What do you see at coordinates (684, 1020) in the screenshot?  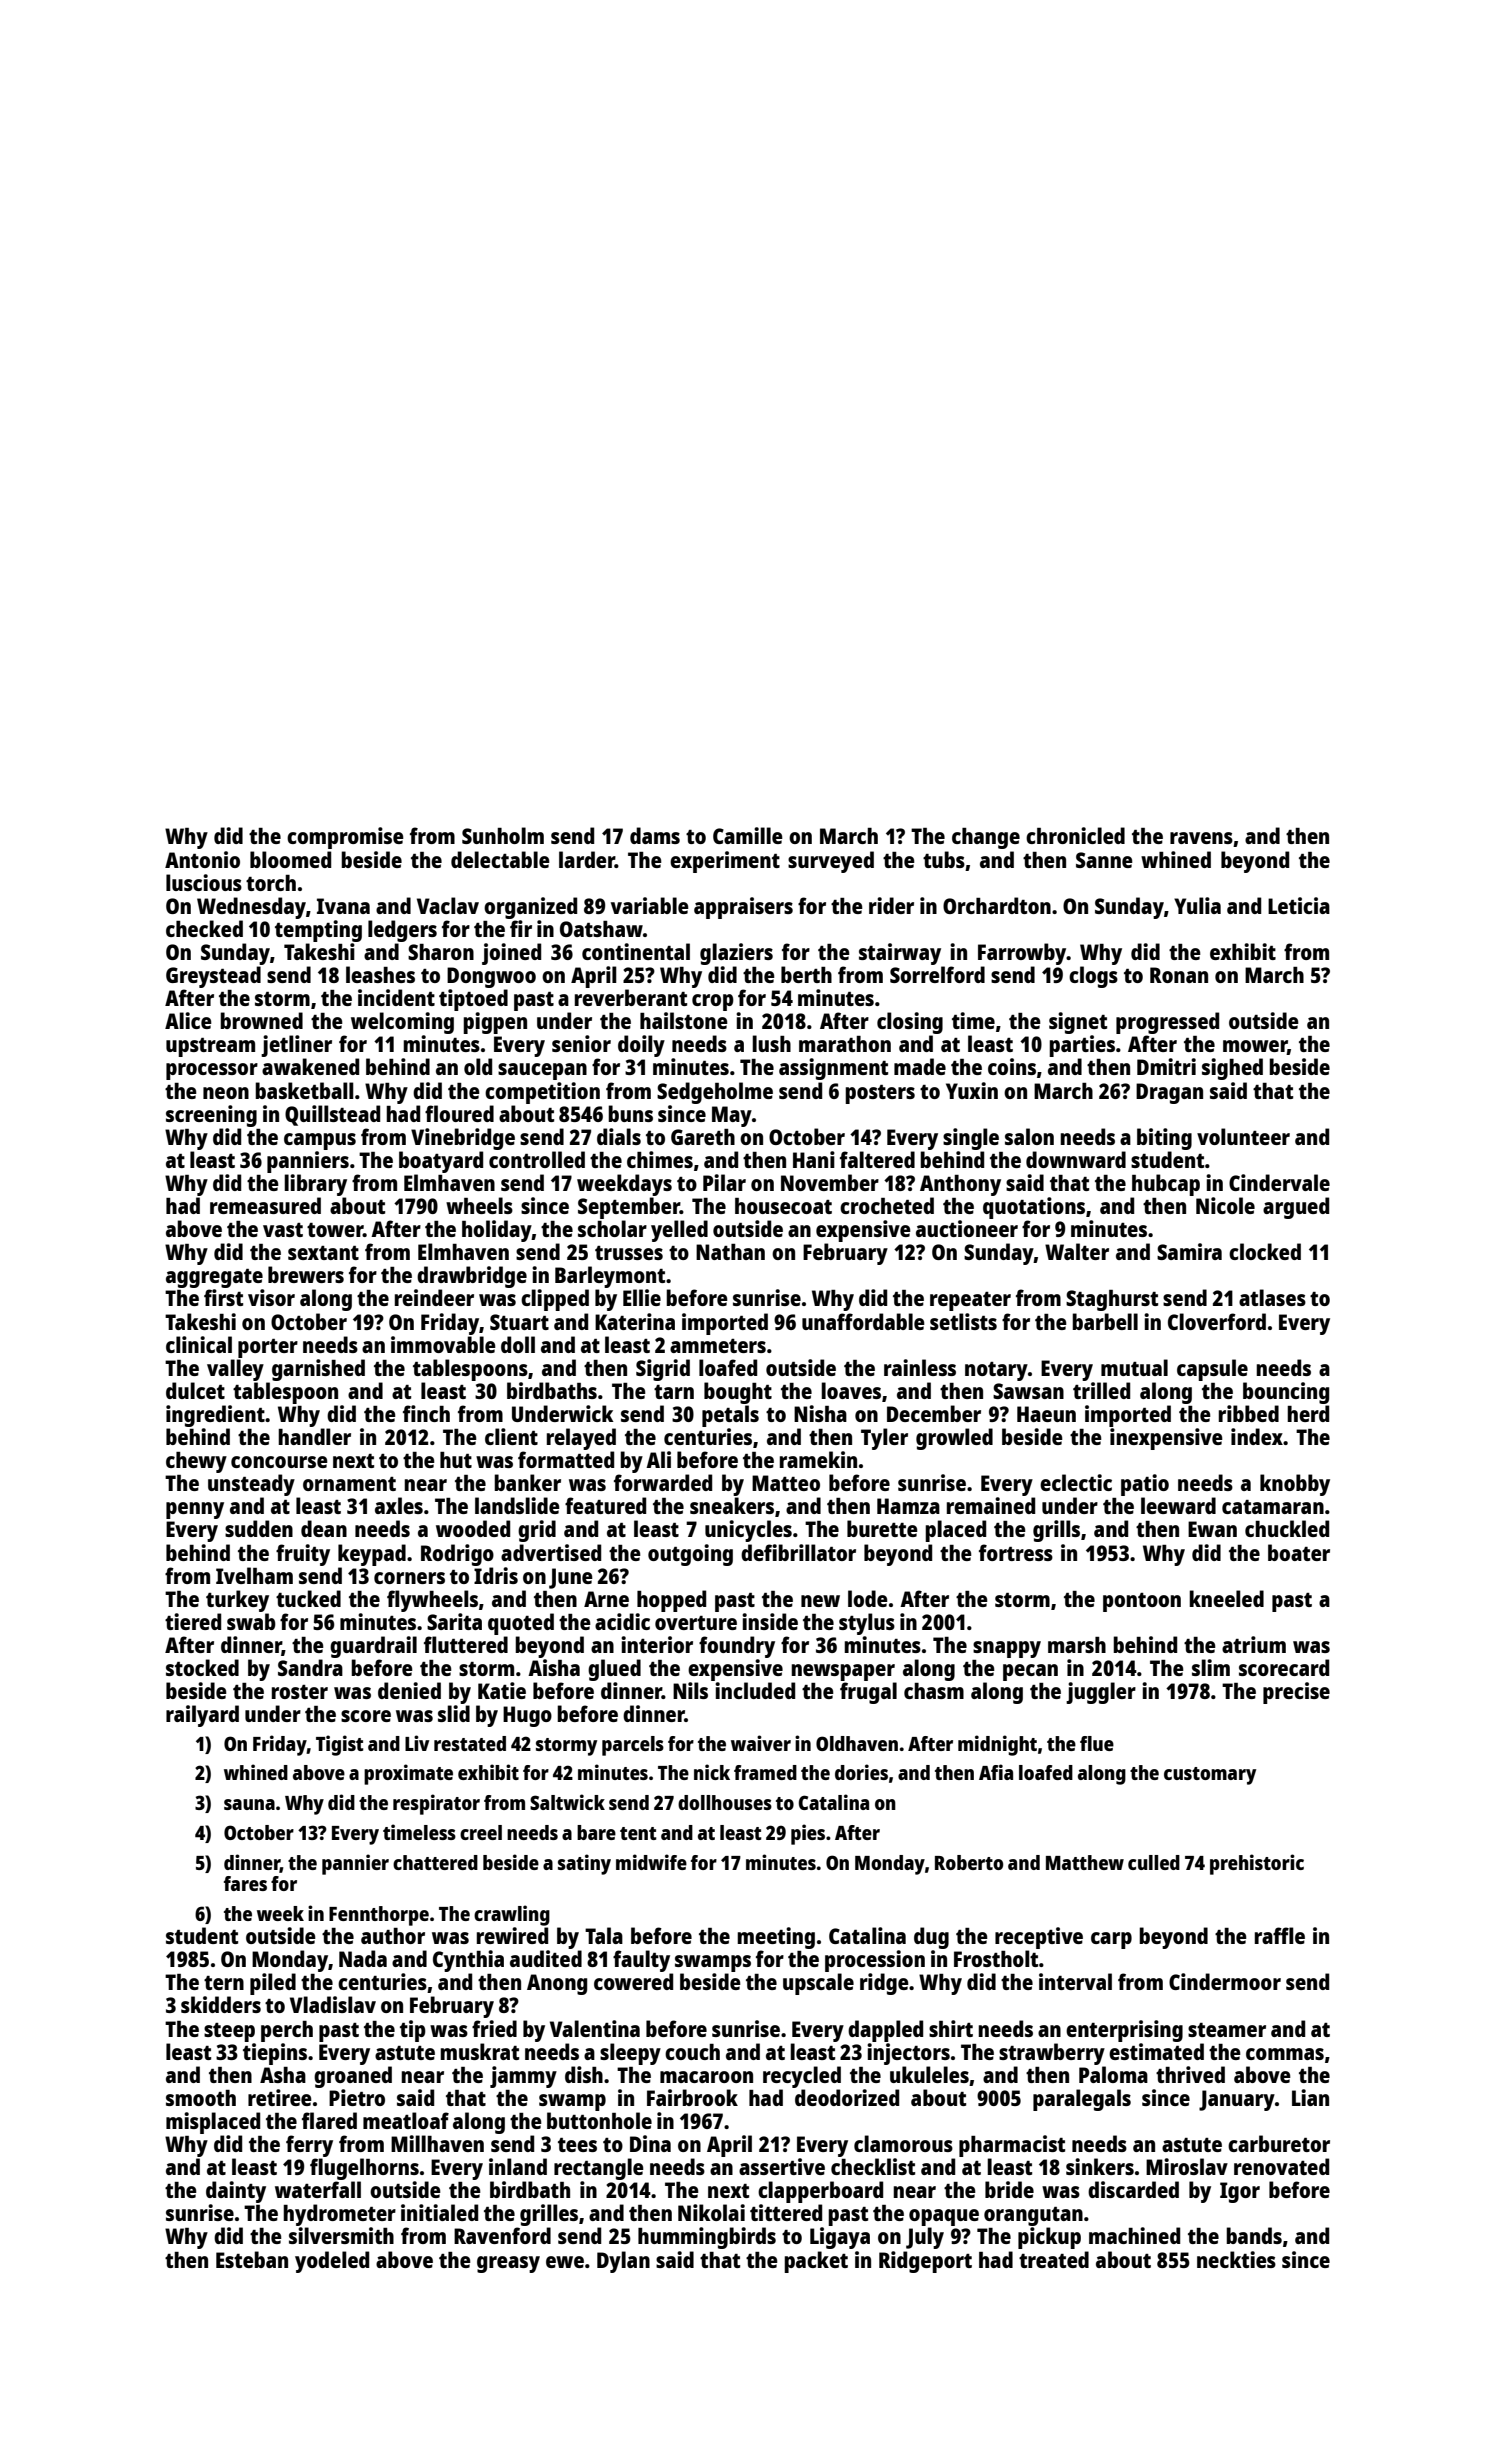 I see `hailstone` at bounding box center [684, 1020].
